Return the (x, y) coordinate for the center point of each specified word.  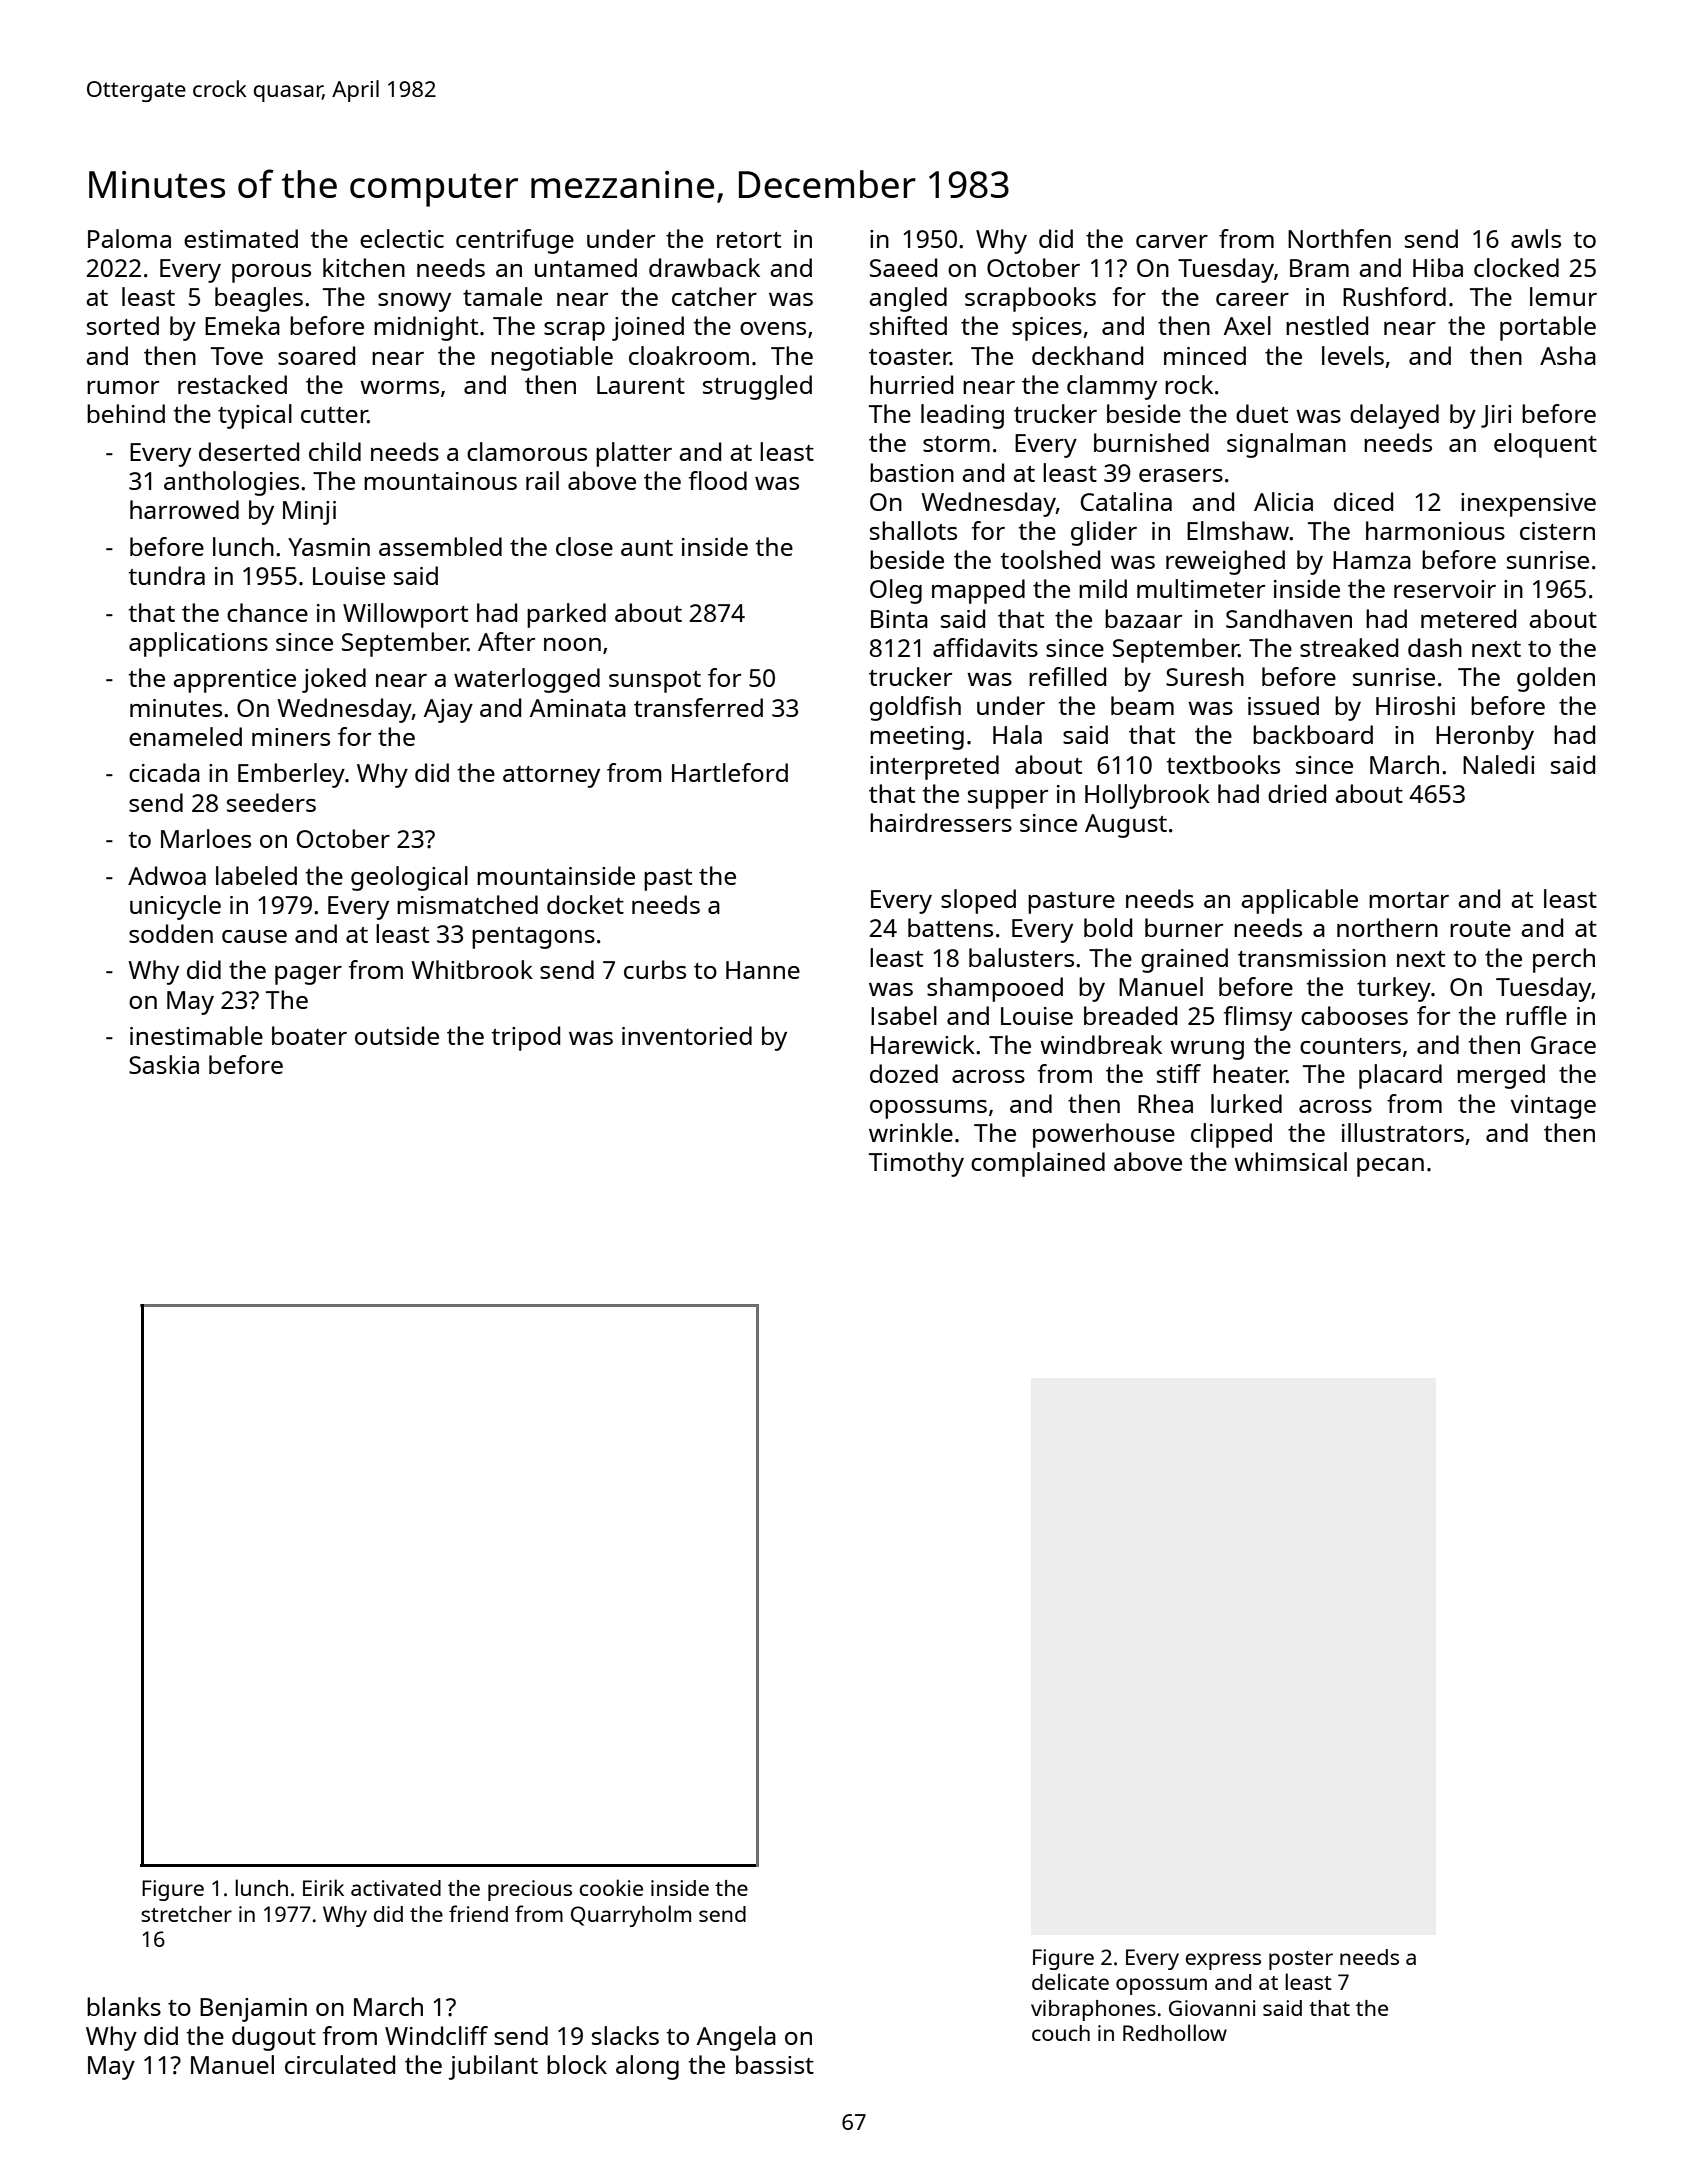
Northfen (1339, 238)
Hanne (763, 970)
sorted (123, 325)
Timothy (916, 1164)
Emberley (291, 775)
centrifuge (515, 241)
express (1223, 1961)
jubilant (493, 2067)
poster (1301, 1960)
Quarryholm (631, 1916)
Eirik (323, 1887)
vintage (1553, 1107)
